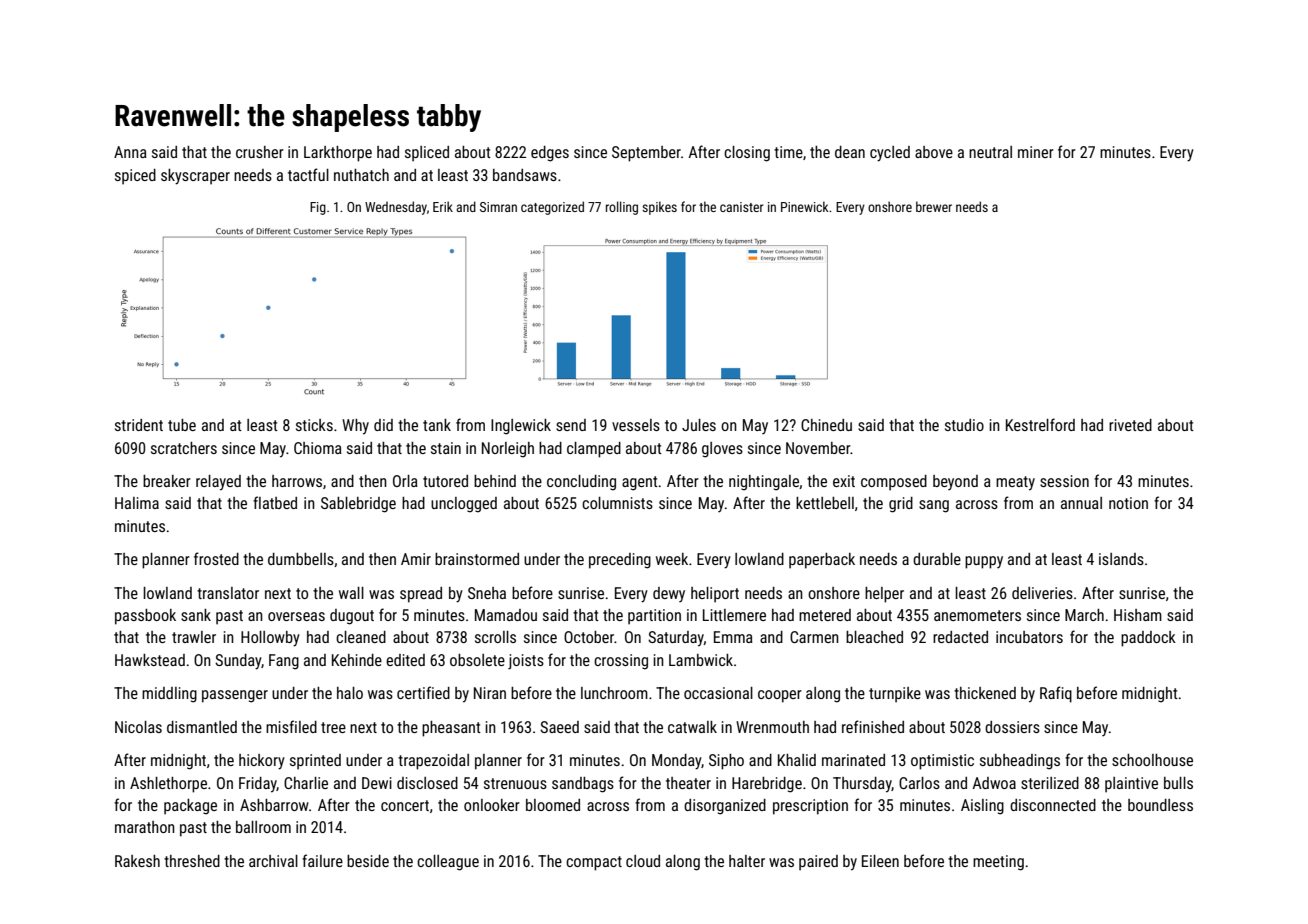 The height and width of the document is (924, 1308). Describe the element at coordinates (818, 863) in the document. I see `paired` at that location.
